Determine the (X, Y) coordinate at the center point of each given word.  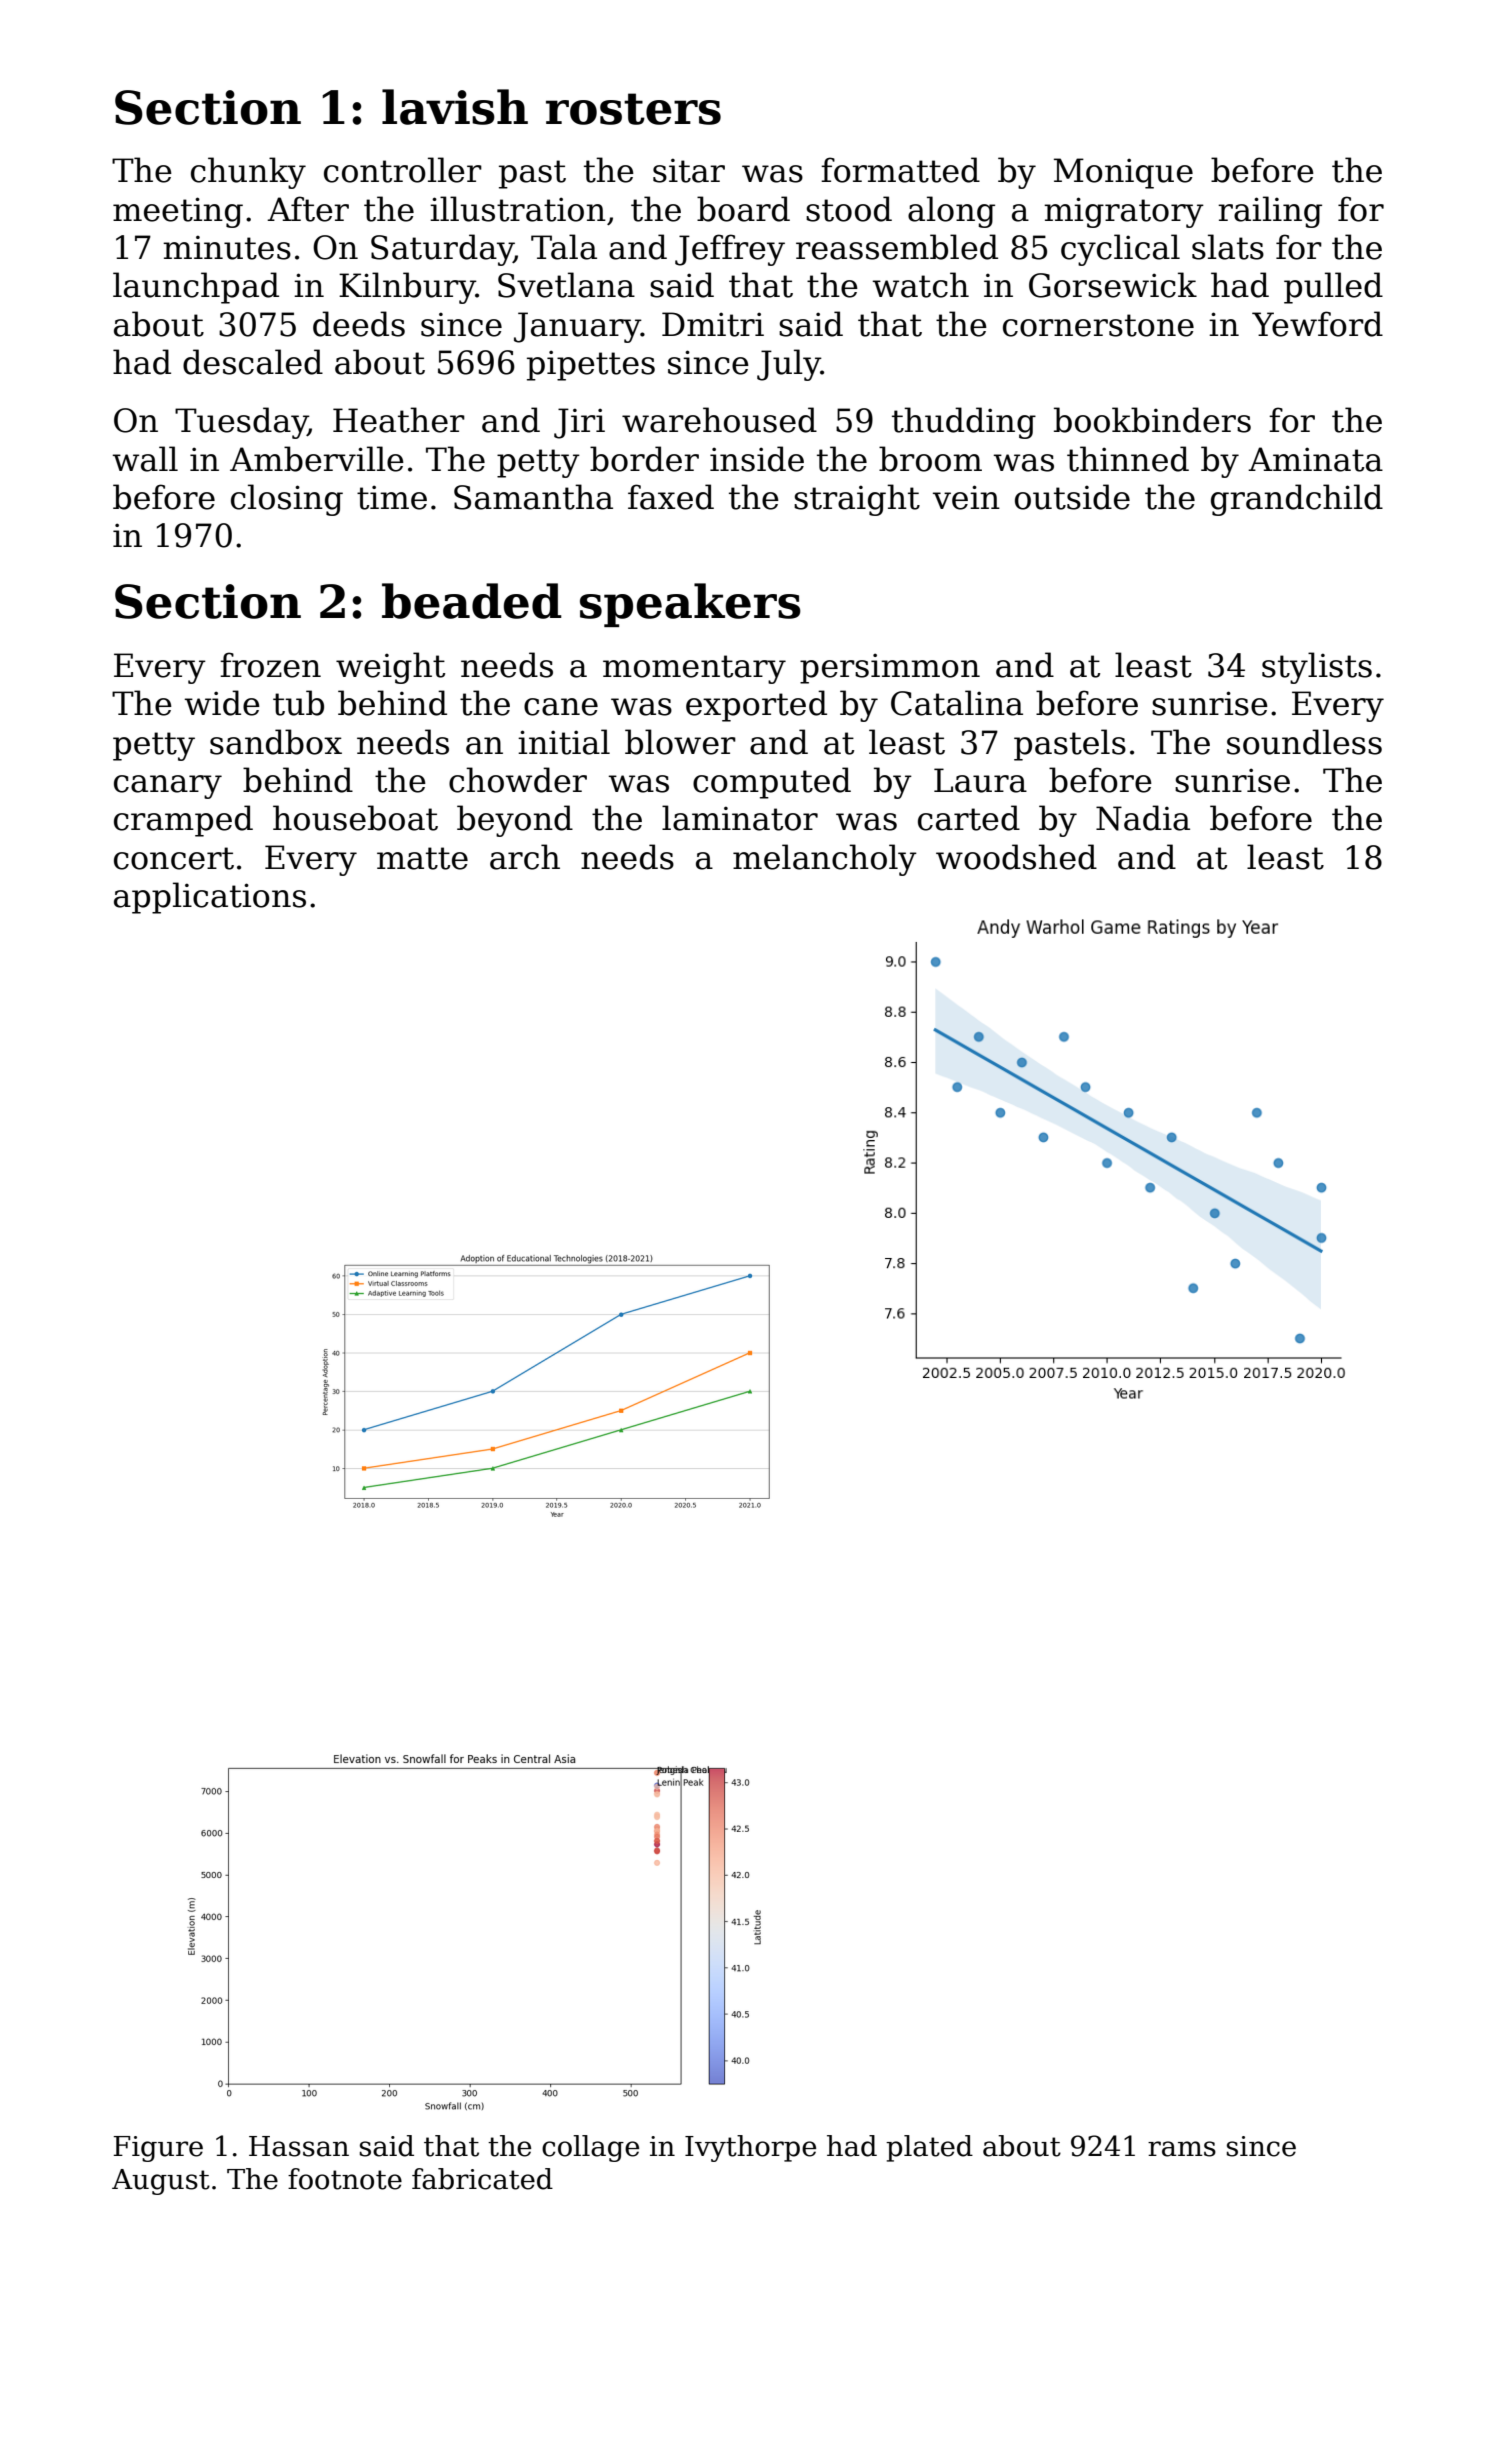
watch (920, 285)
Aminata (1315, 459)
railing (1270, 212)
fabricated (482, 2179)
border (644, 459)
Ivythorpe (750, 2148)
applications (210, 898)
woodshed (1016, 857)
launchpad (196, 288)
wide (222, 703)
